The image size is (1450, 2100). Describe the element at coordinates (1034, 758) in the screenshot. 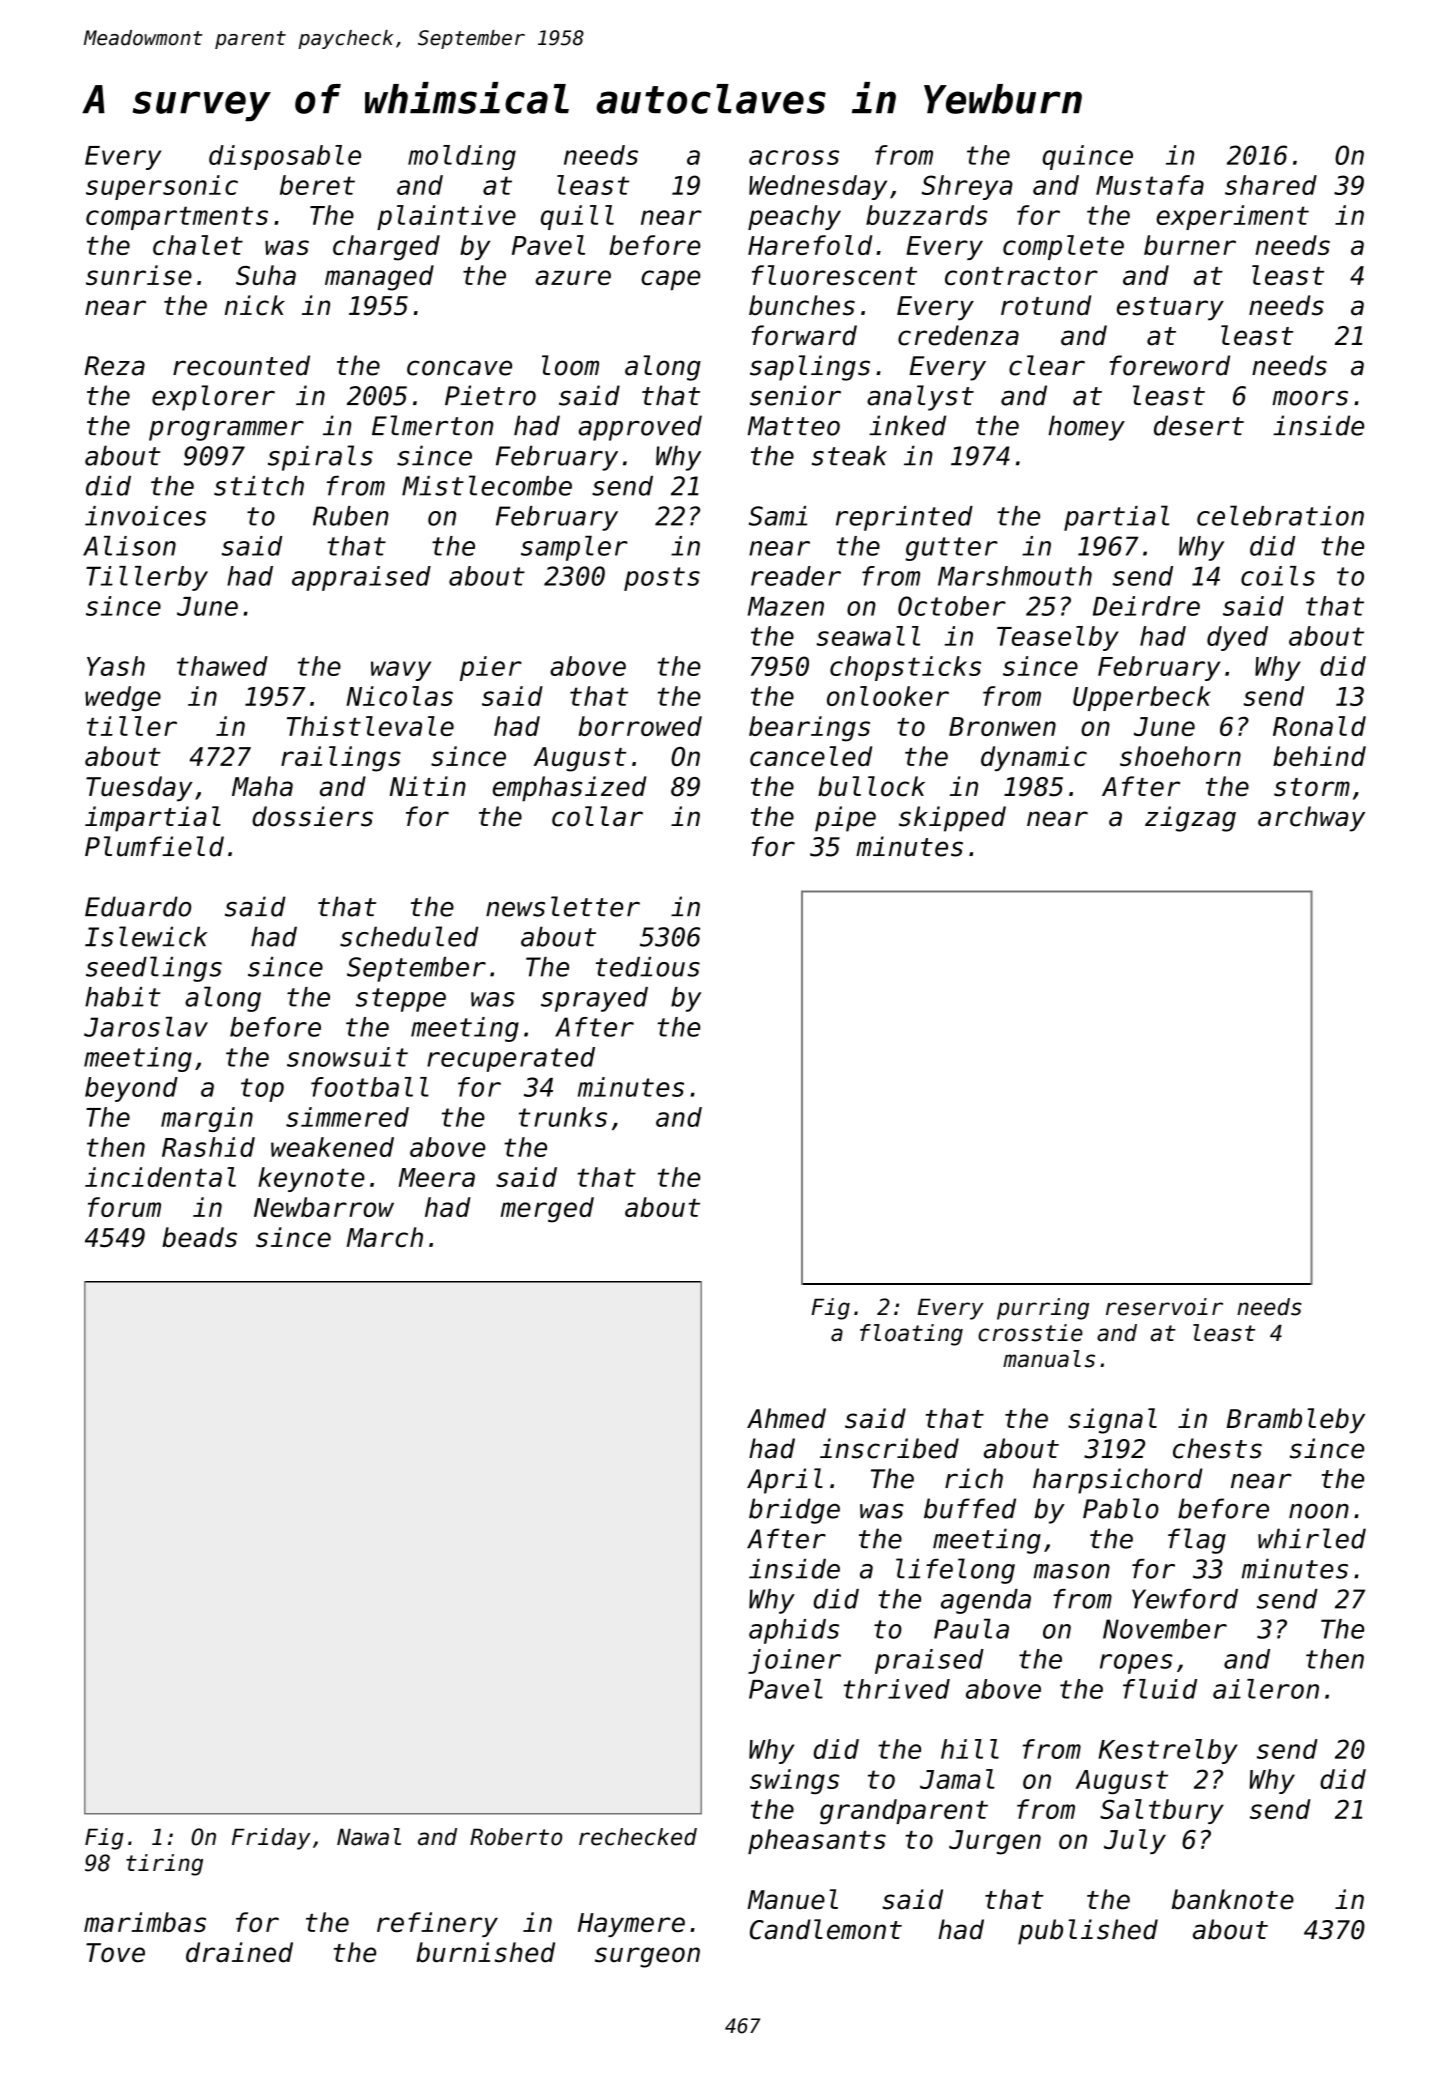

I see `dynamic` at that location.
